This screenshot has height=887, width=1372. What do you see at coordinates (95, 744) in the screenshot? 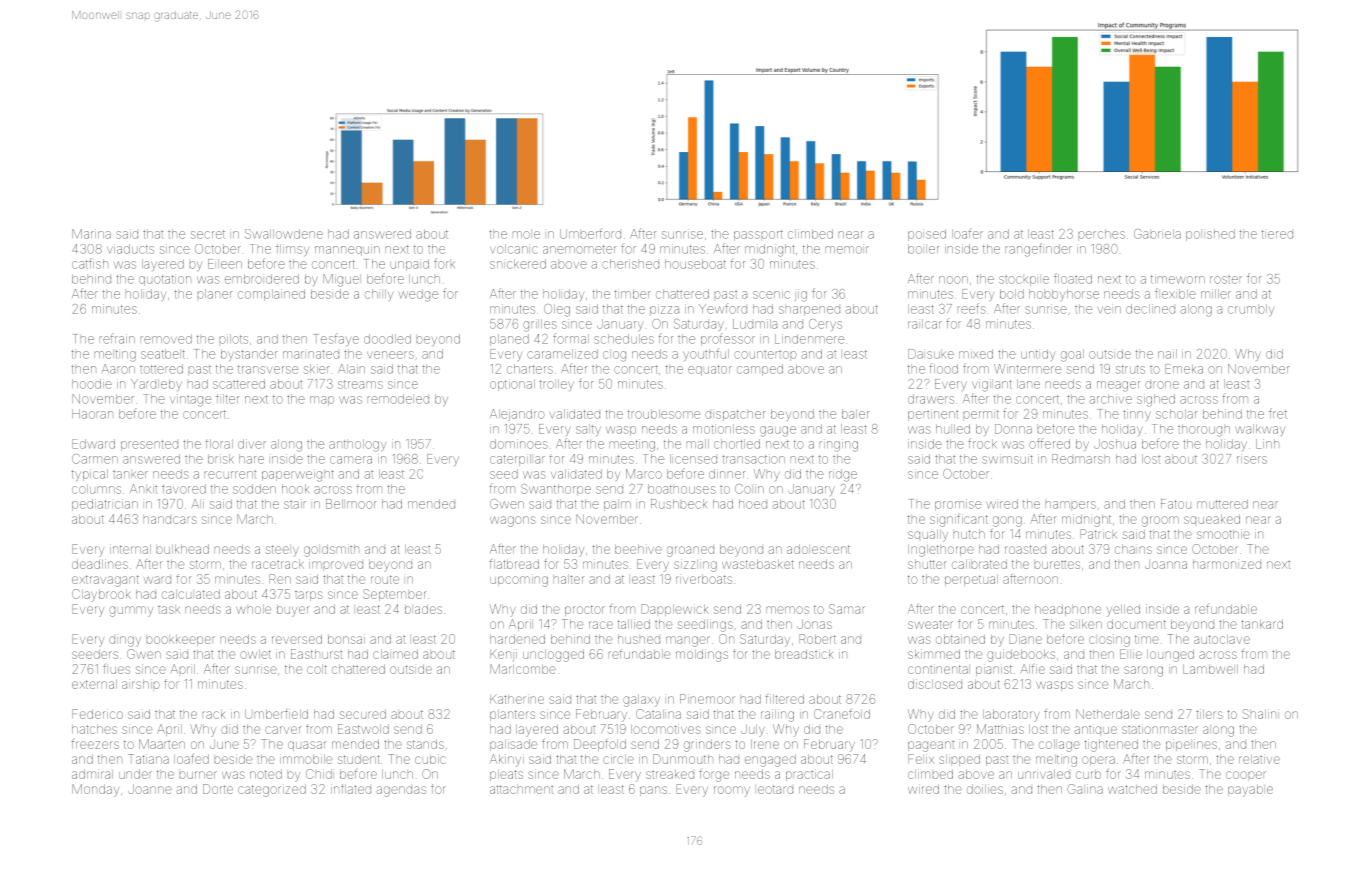
I see `freezers` at bounding box center [95, 744].
